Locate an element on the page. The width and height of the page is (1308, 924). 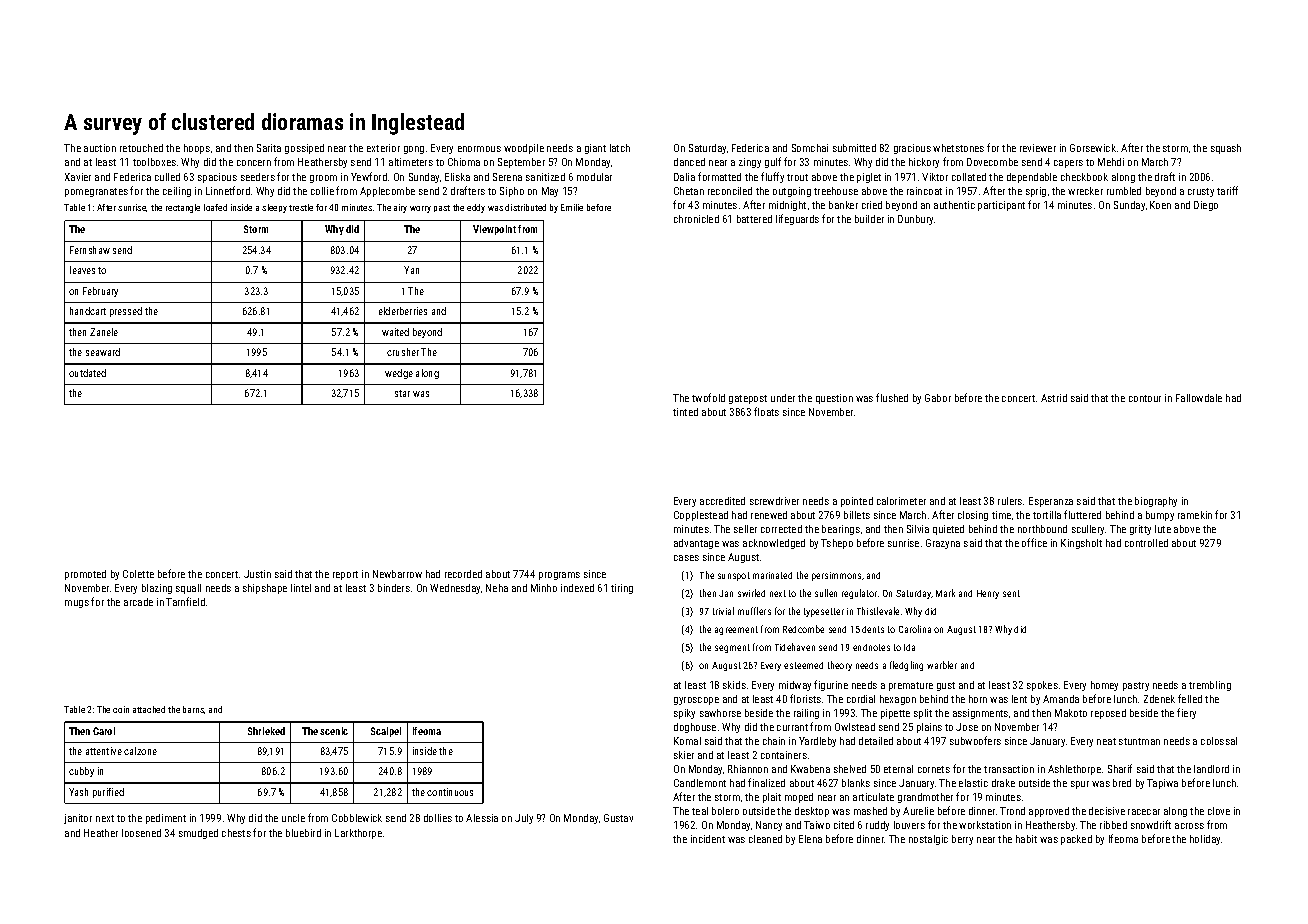
Zanele is located at coordinates (104, 332).
